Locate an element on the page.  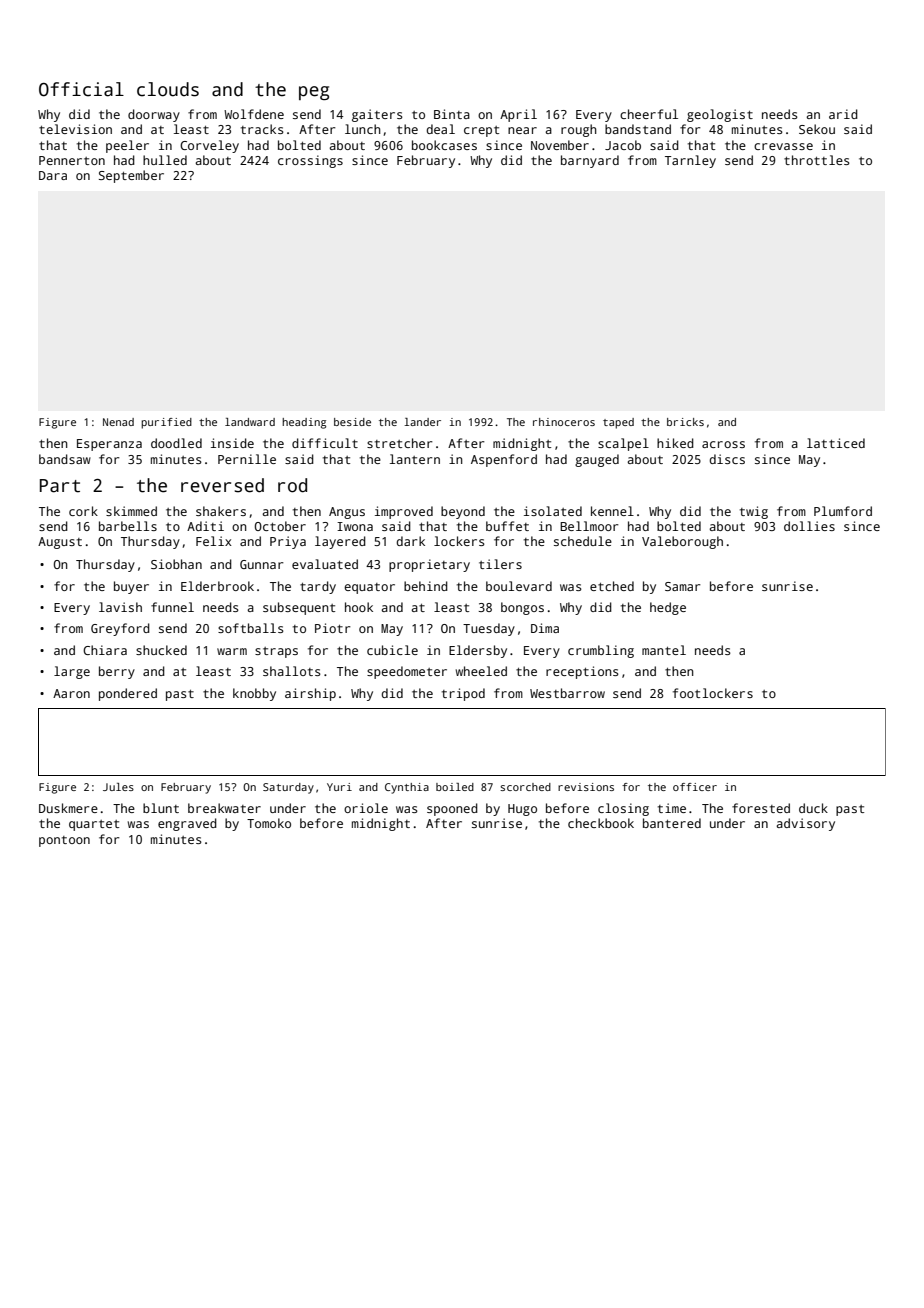
Official is located at coordinates (81, 89).
